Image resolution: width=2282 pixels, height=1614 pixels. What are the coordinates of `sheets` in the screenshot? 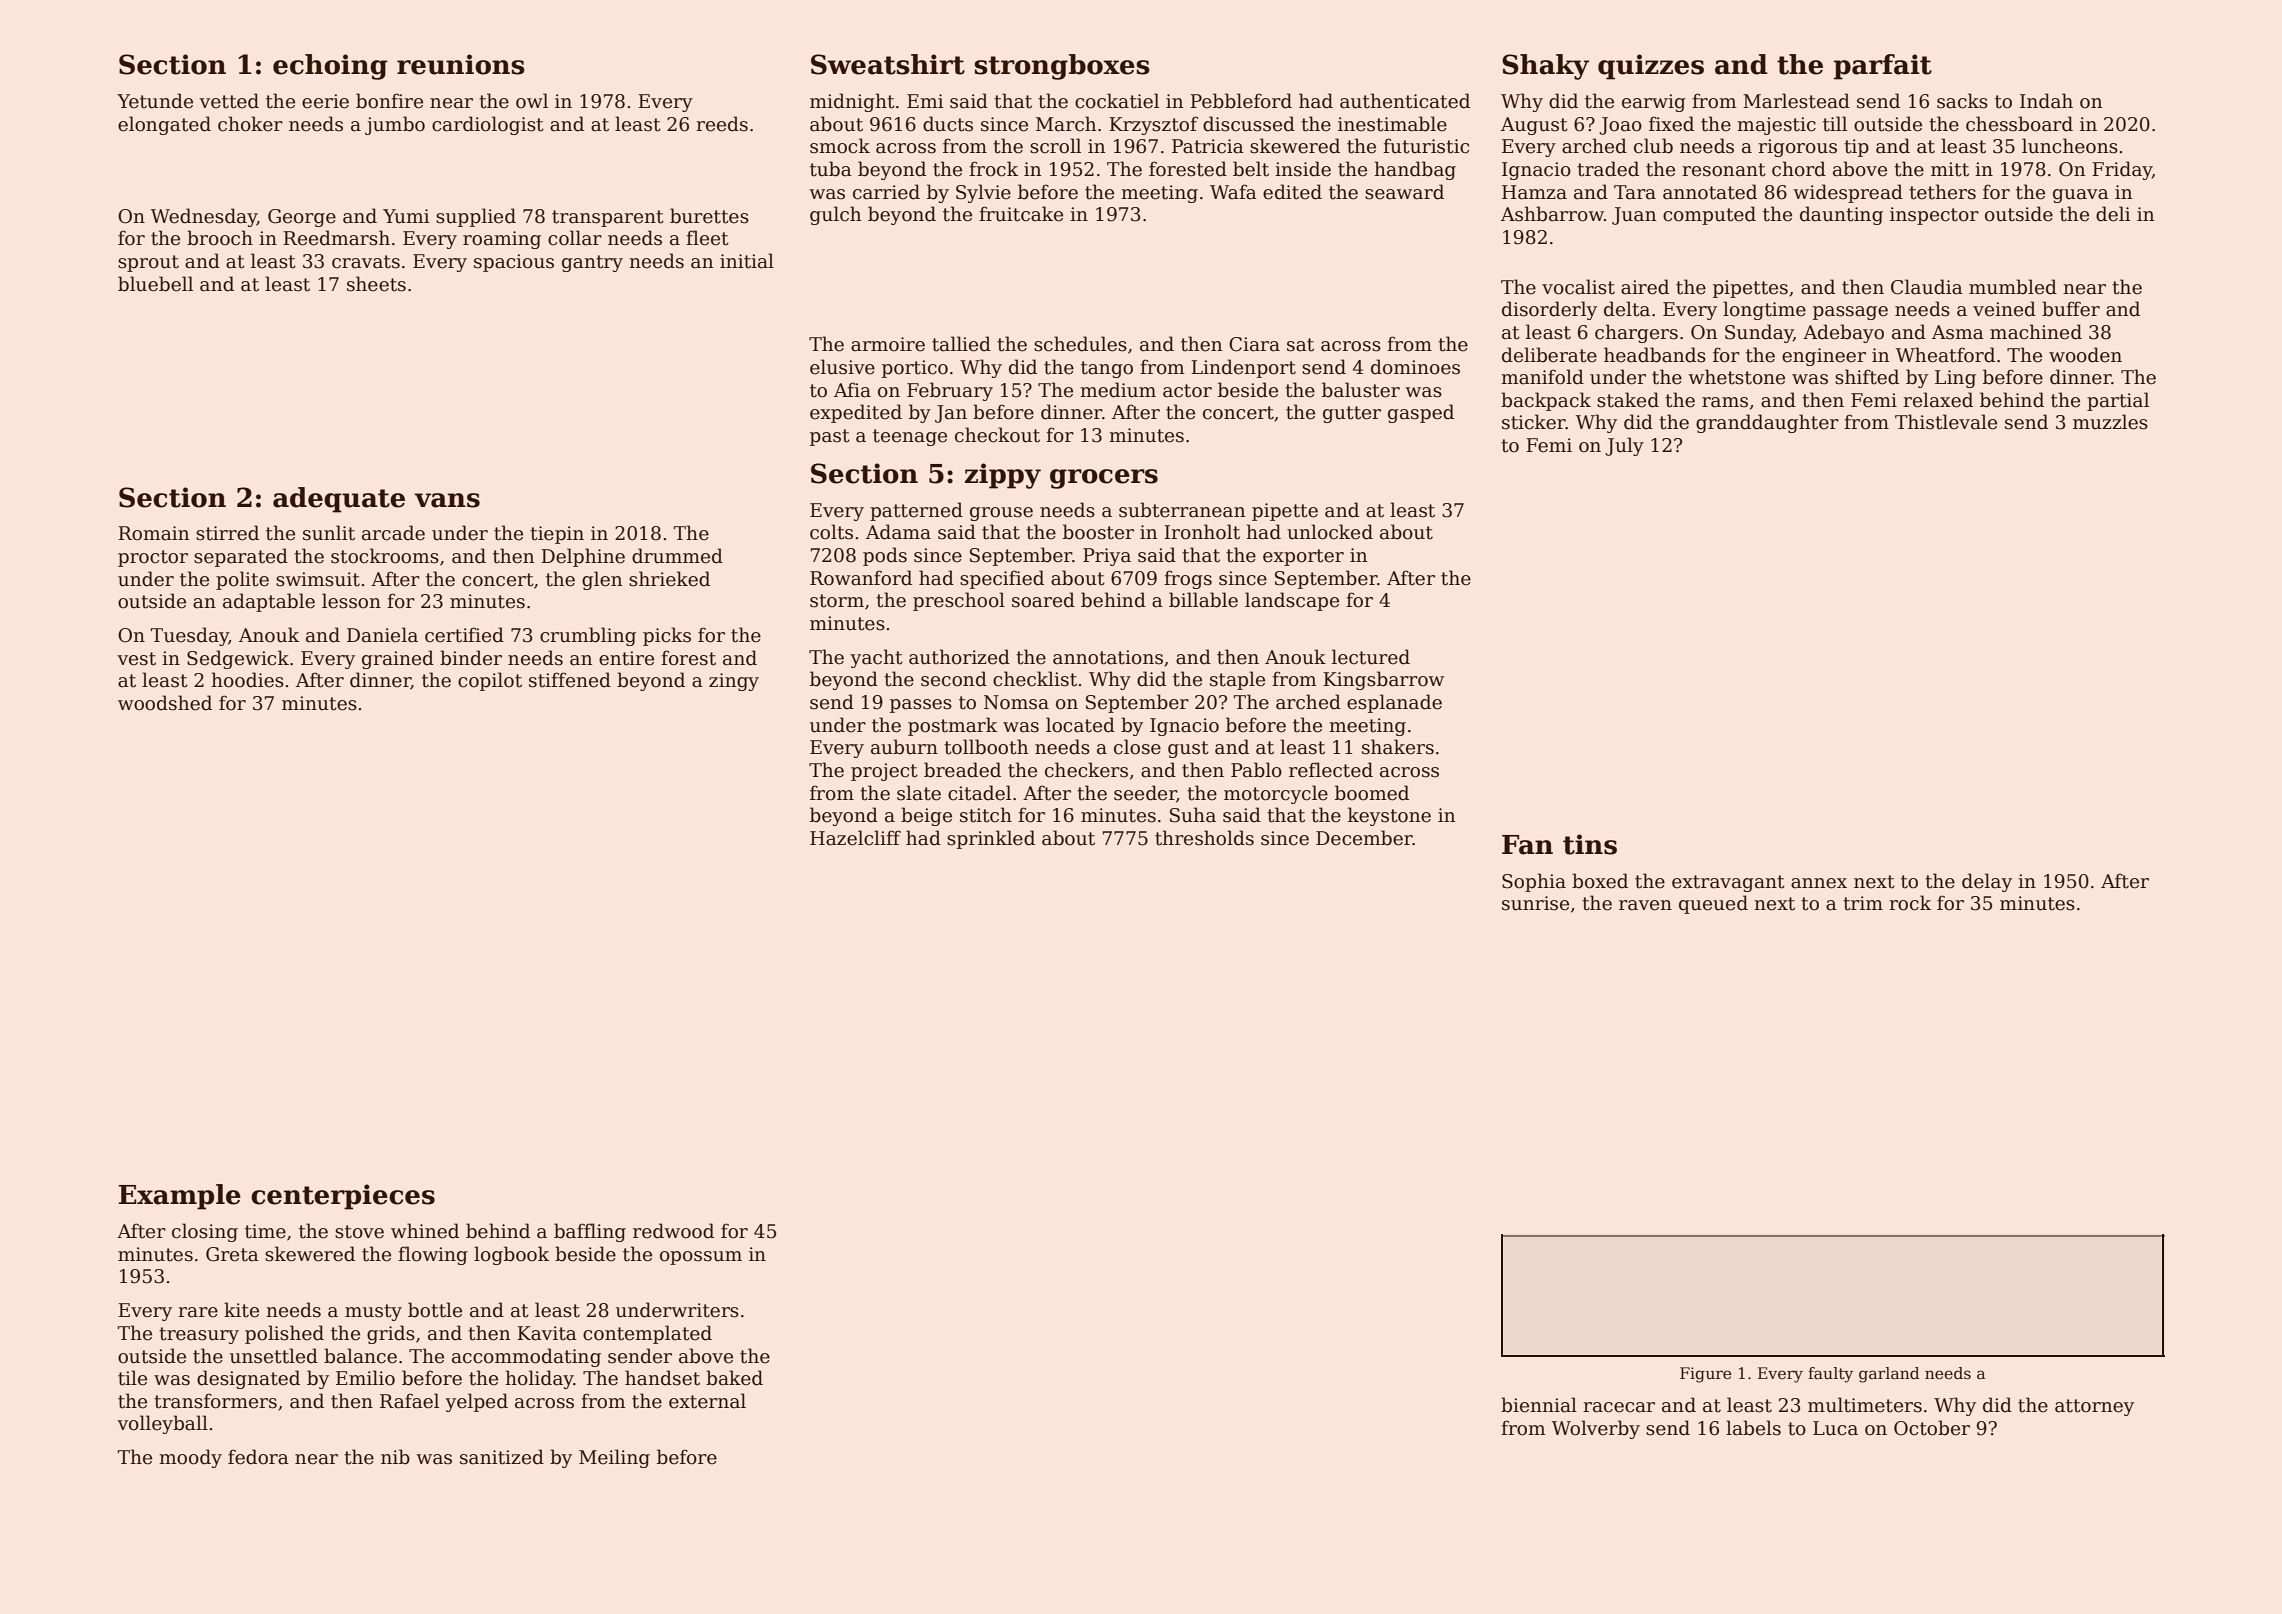 It's located at (376, 284).
